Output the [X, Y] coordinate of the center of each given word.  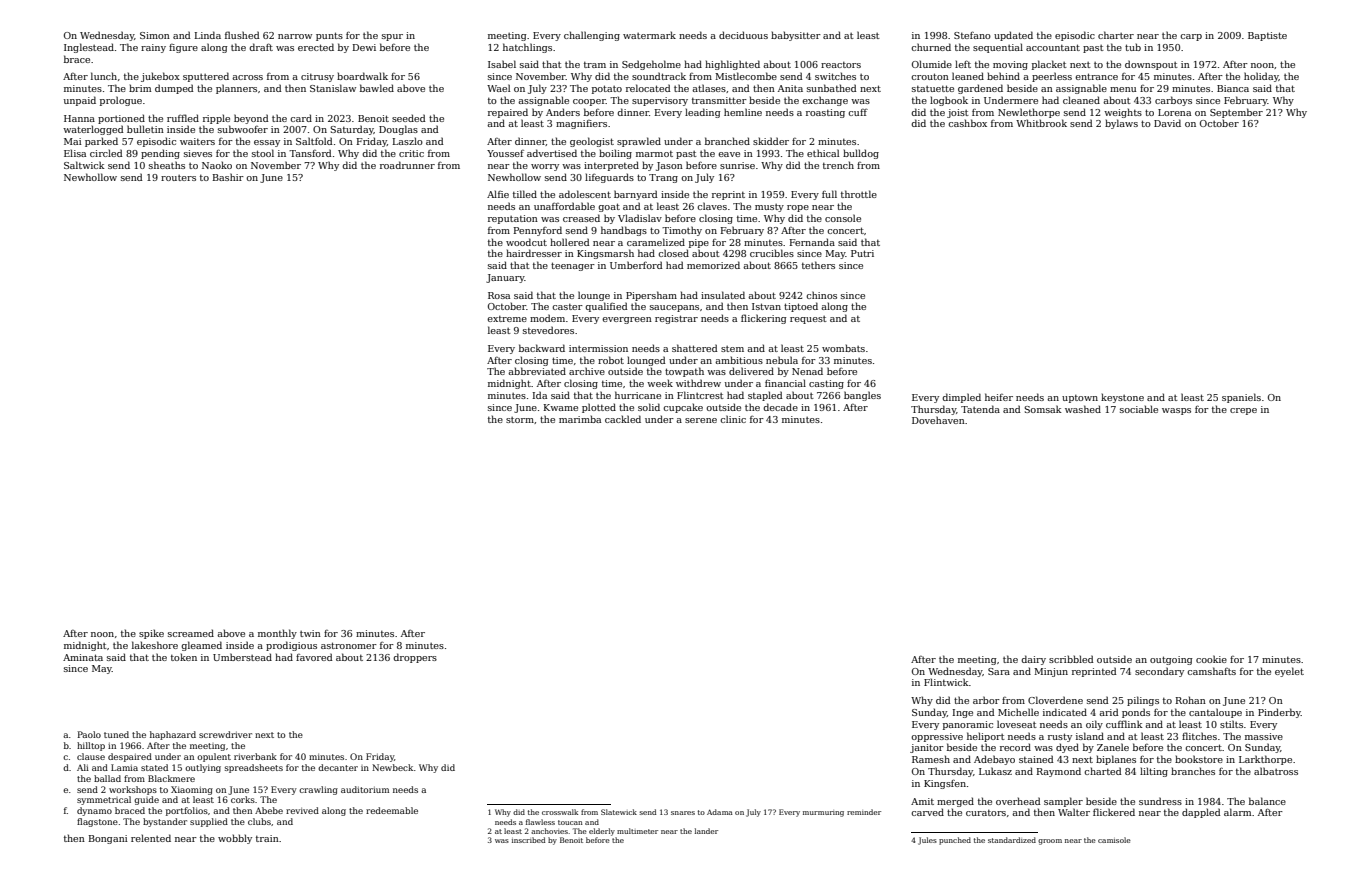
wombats [843, 348]
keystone [1122, 398]
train [267, 838]
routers [178, 178]
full [829, 194]
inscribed [528, 840]
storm [520, 420]
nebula [782, 360]
